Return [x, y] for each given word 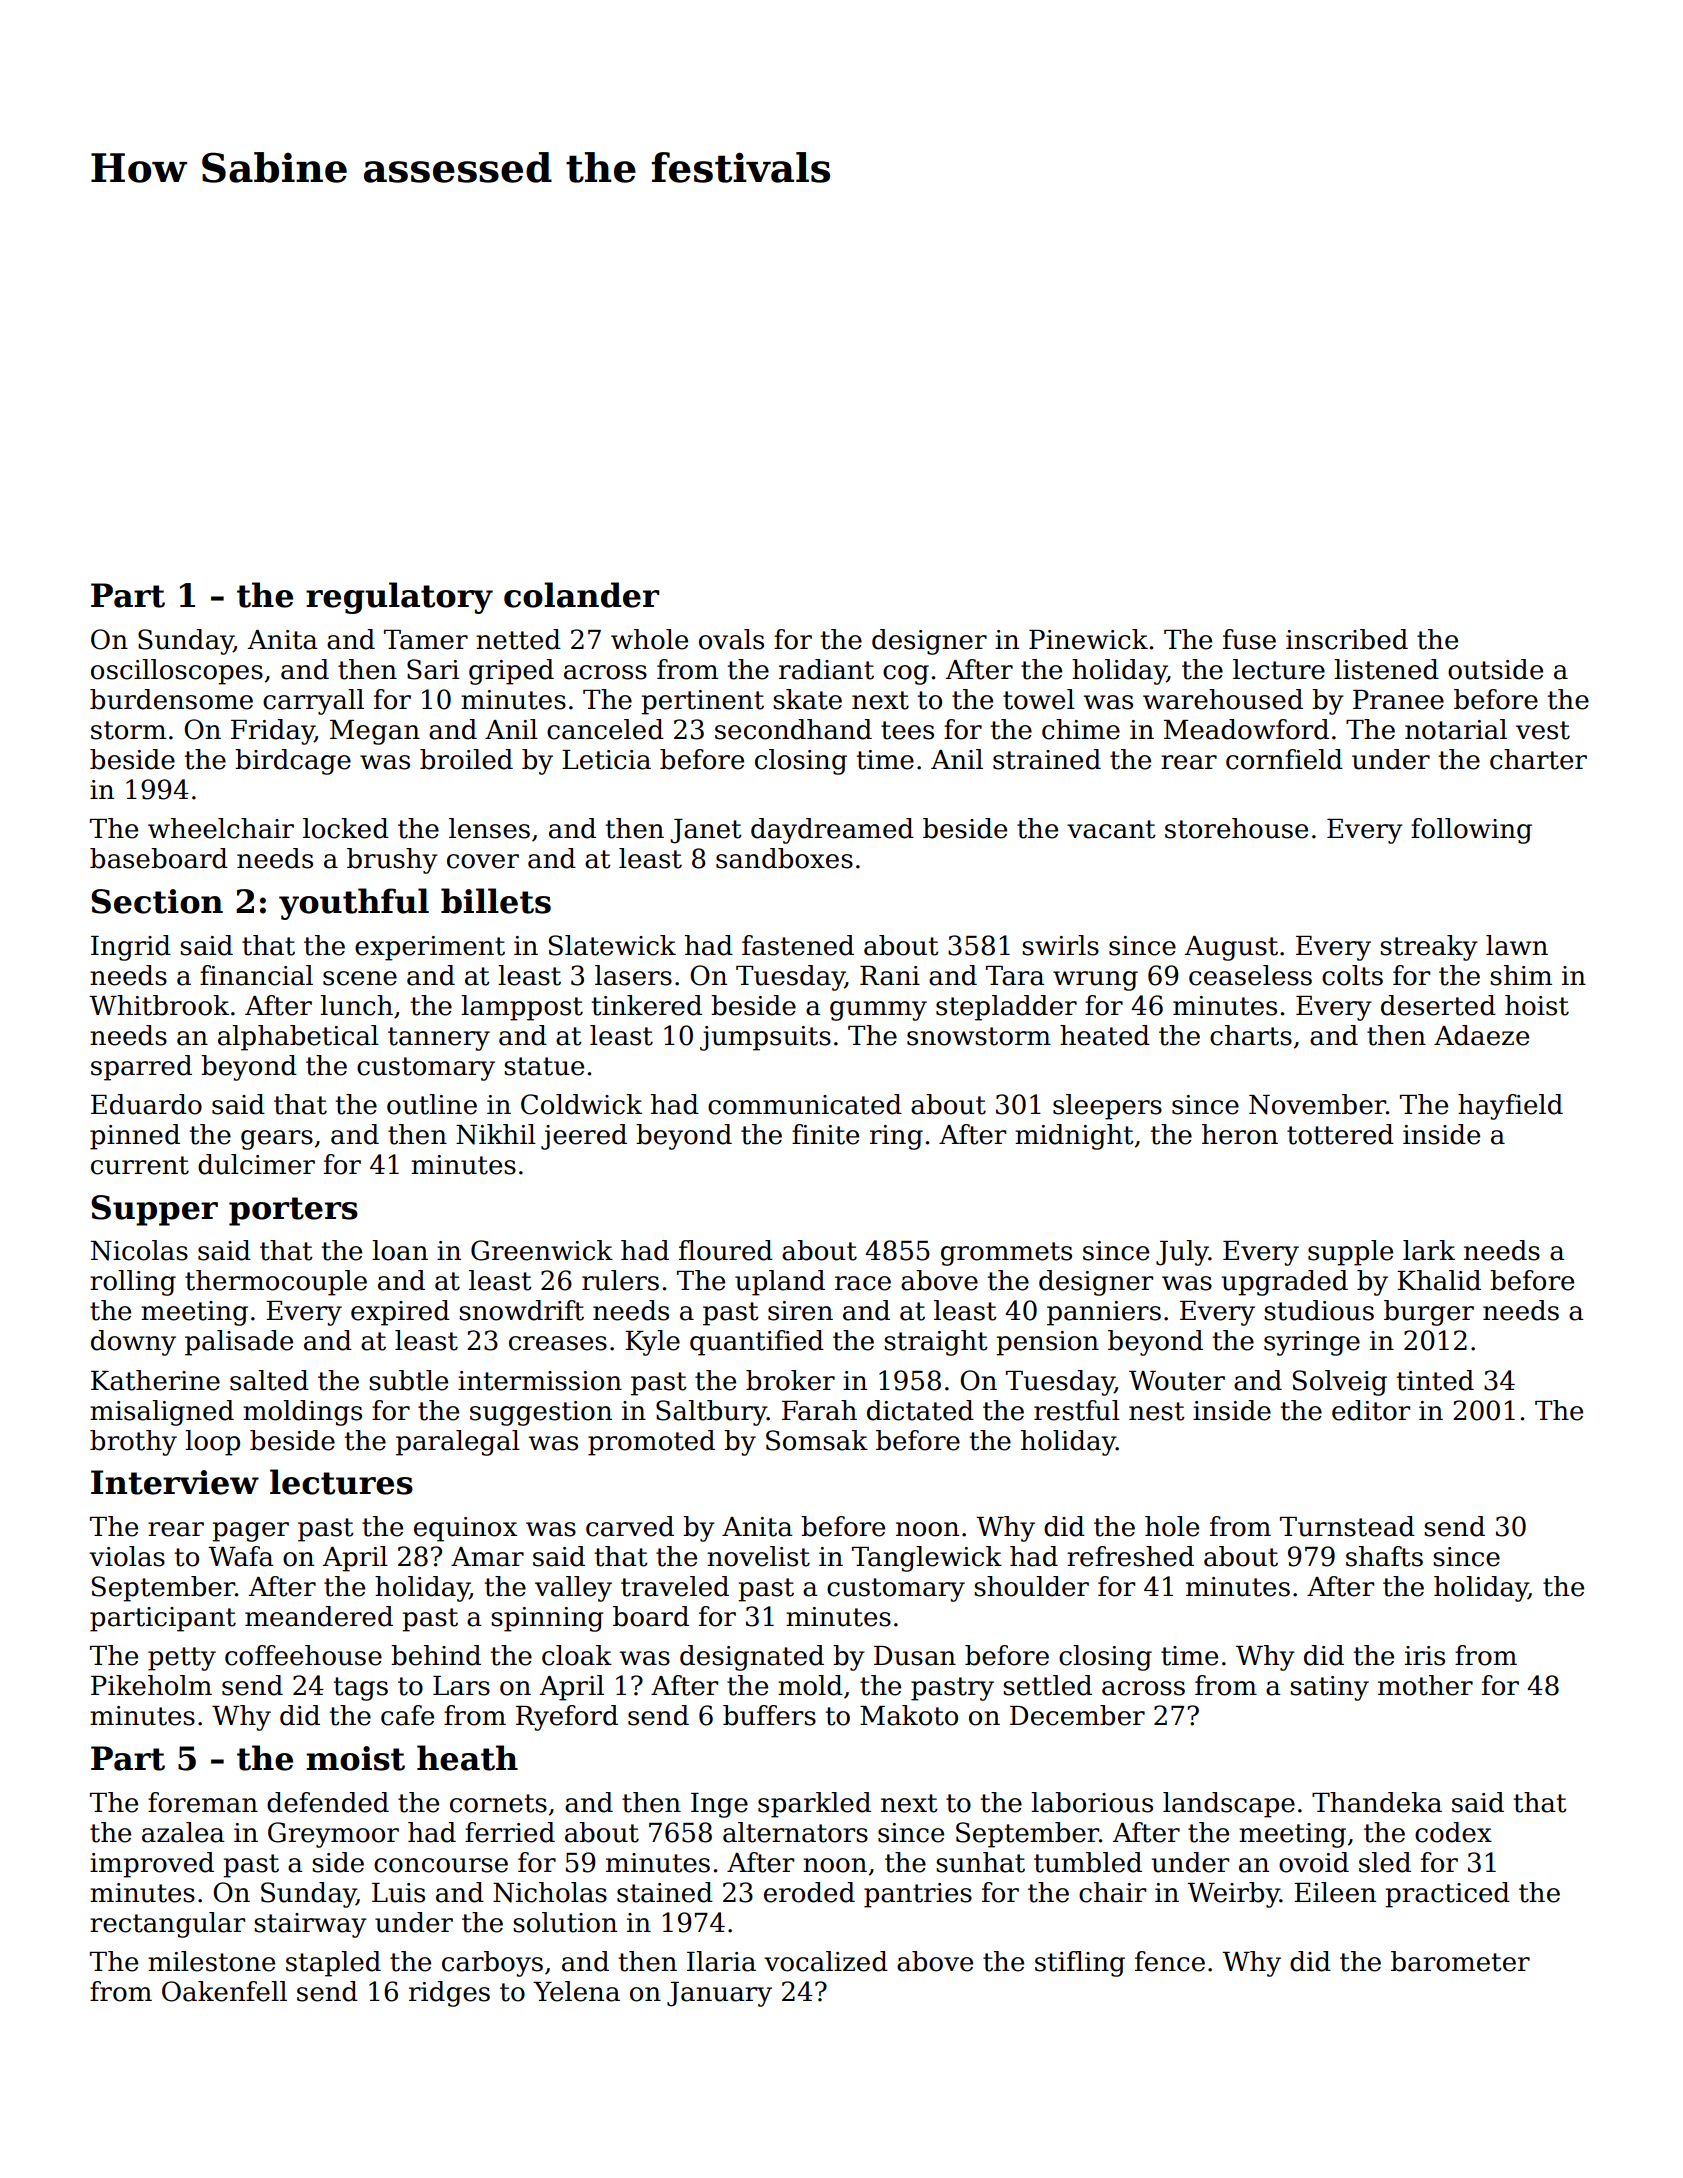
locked [346, 828]
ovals [731, 639]
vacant [1111, 829]
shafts [1384, 1556]
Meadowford [1246, 729]
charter [1538, 759]
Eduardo [146, 1104]
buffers [769, 1715]
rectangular [167, 1925]
